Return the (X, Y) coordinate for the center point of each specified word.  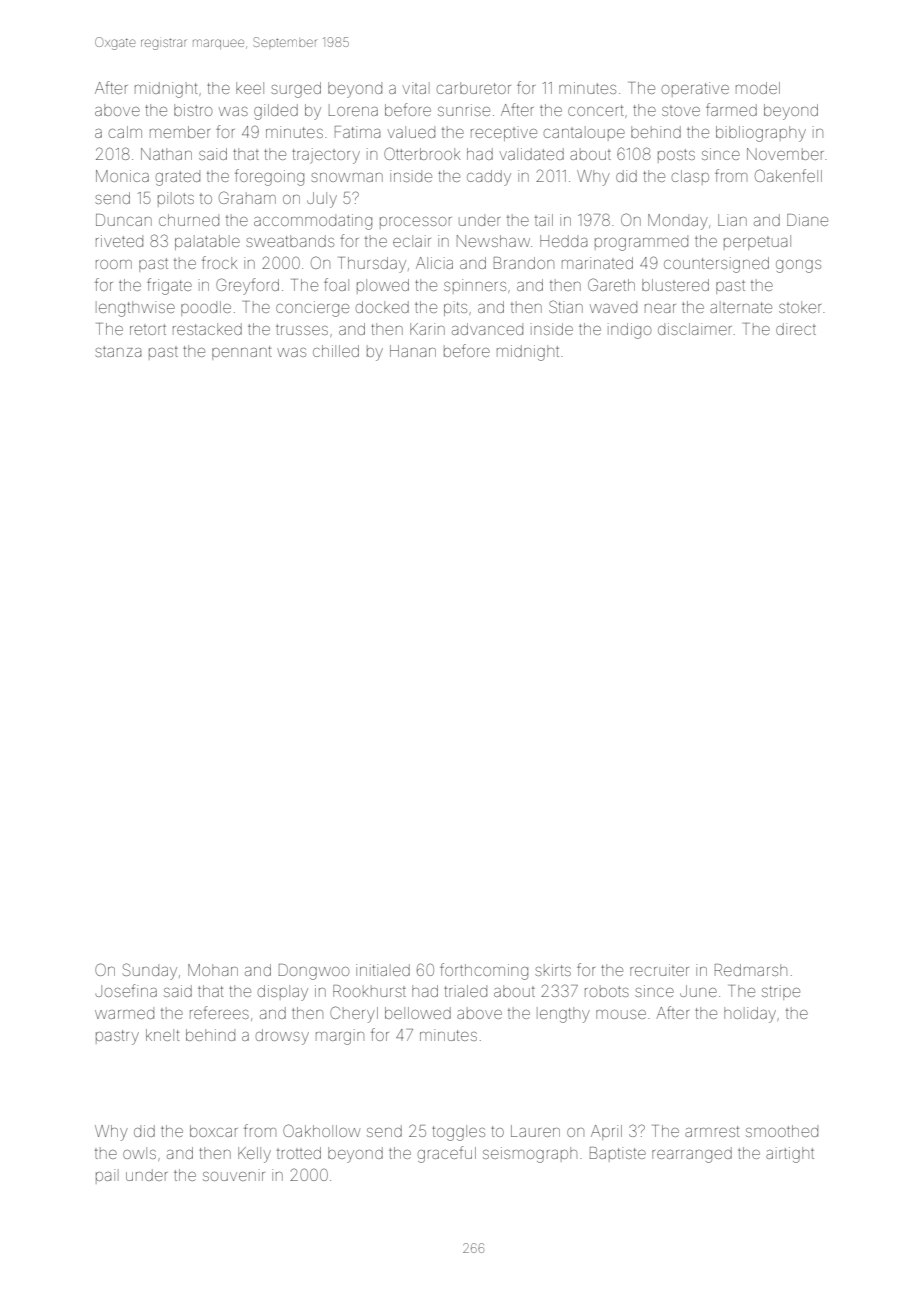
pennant (241, 353)
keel (250, 88)
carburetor (474, 88)
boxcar (214, 1131)
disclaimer (695, 329)
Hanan (413, 351)
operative (695, 89)
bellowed (418, 1013)
